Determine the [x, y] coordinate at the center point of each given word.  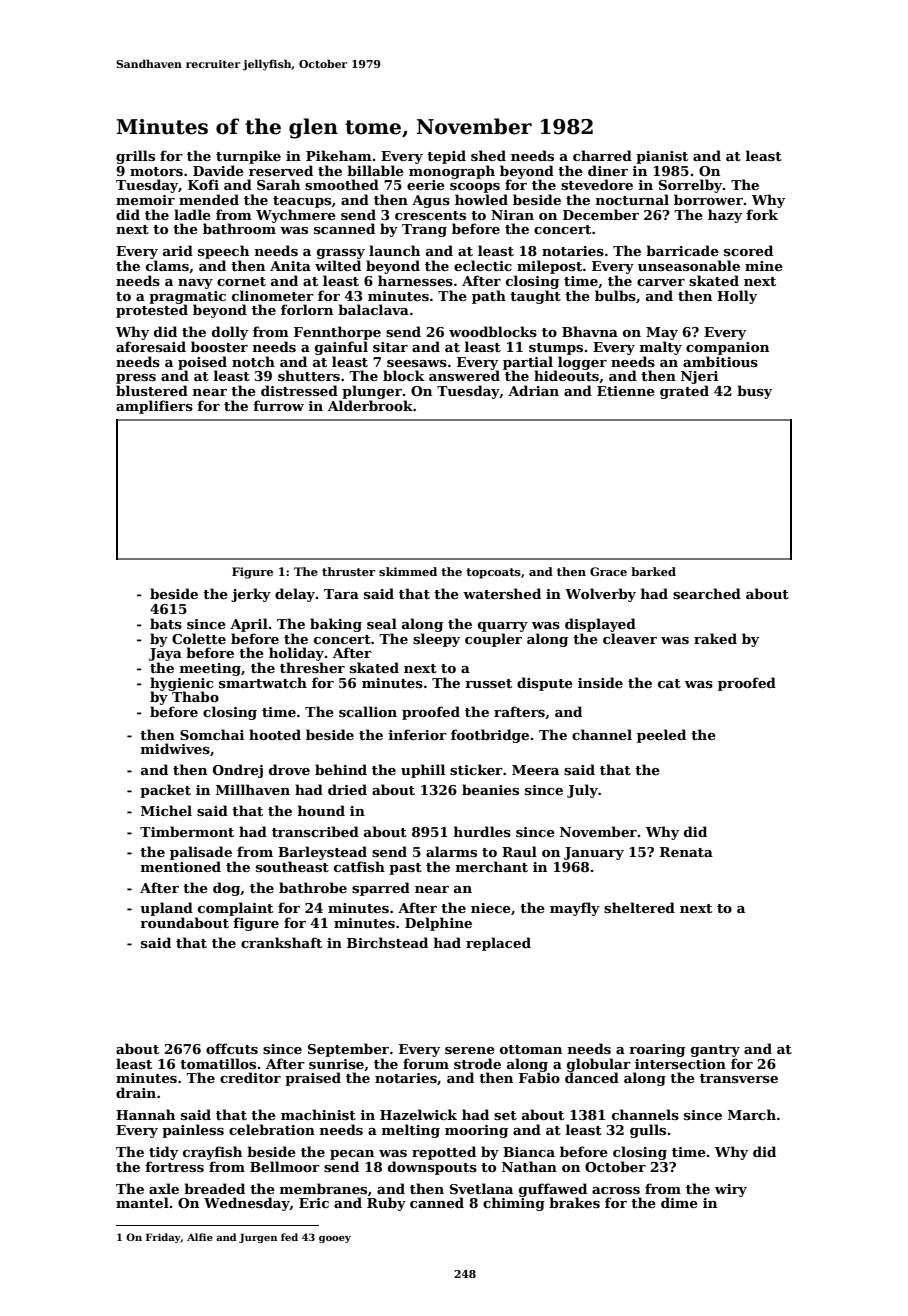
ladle [192, 214]
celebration [272, 1129]
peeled [661, 736]
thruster [349, 571]
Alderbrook [370, 405]
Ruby [386, 1204]
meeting [210, 669]
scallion [368, 711]
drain [136, 1092]
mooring [476, 1131]
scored [748, 250]
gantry [715, 1051]
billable [375, 170]
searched [707, 593]
